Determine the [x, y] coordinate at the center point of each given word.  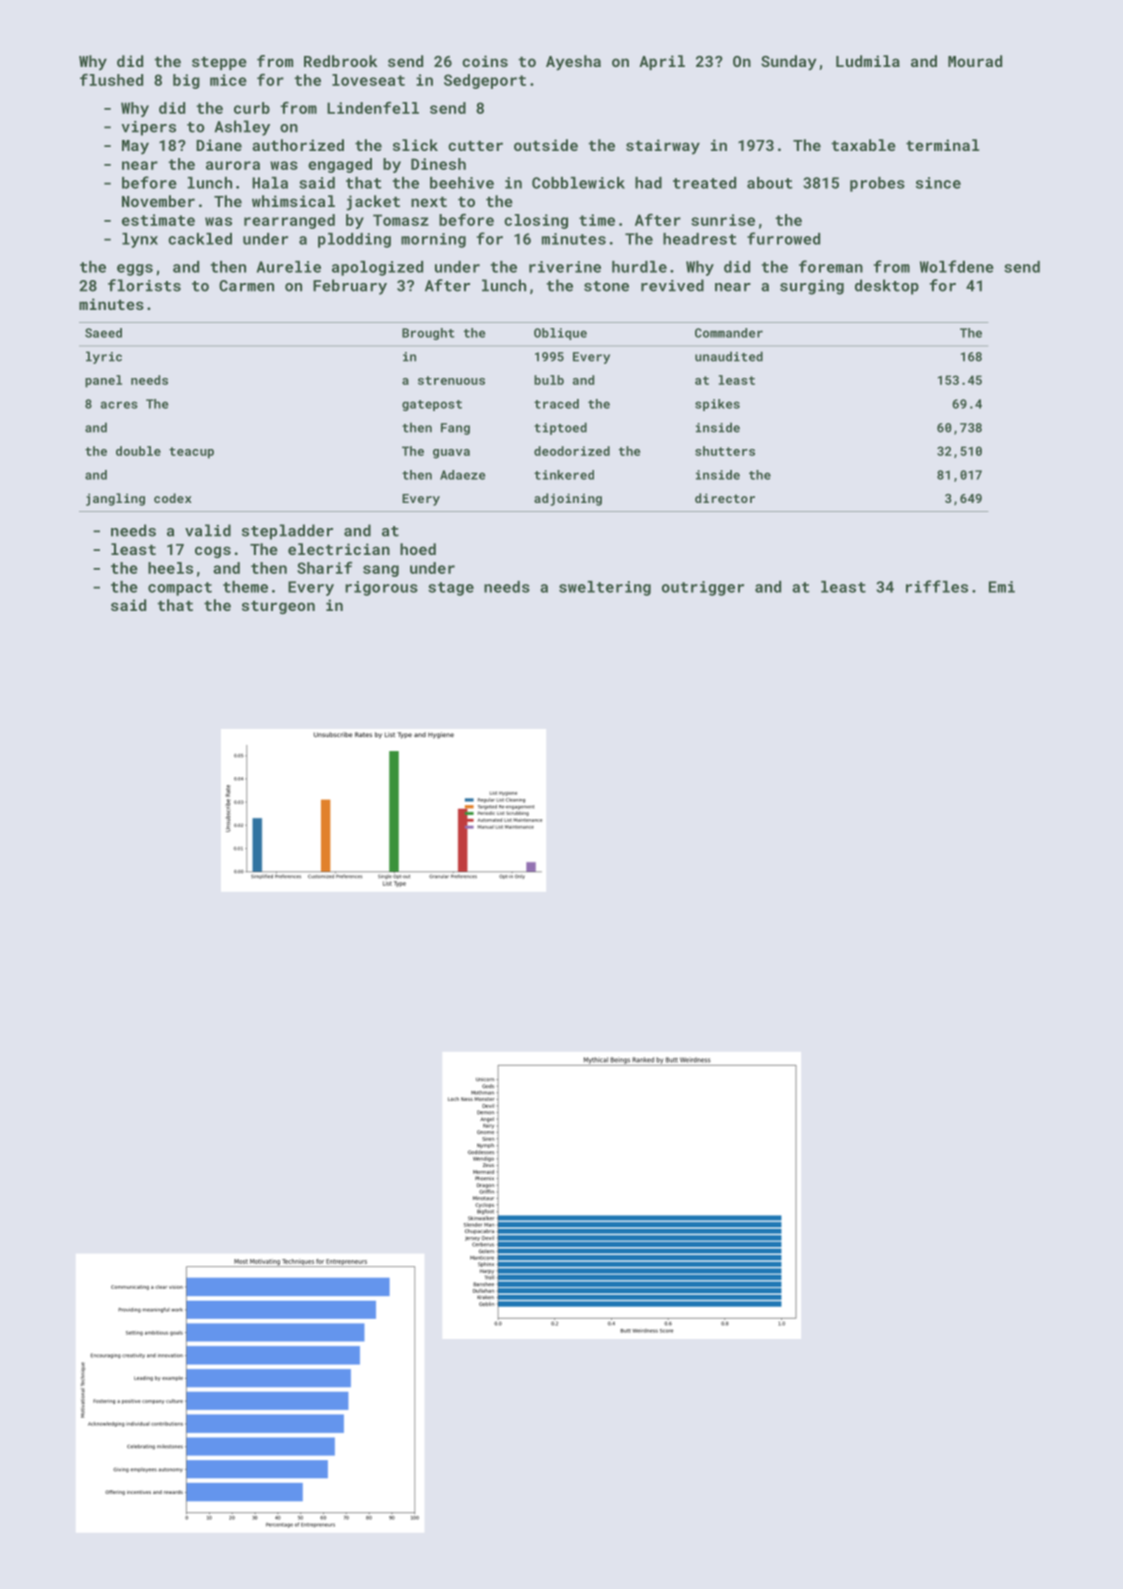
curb [252, 108]
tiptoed [560, 428]
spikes [717, 405]
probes [877, 184]
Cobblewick [578, 183]
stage [451, 589]
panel [103, 381]
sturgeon [278, 607]
